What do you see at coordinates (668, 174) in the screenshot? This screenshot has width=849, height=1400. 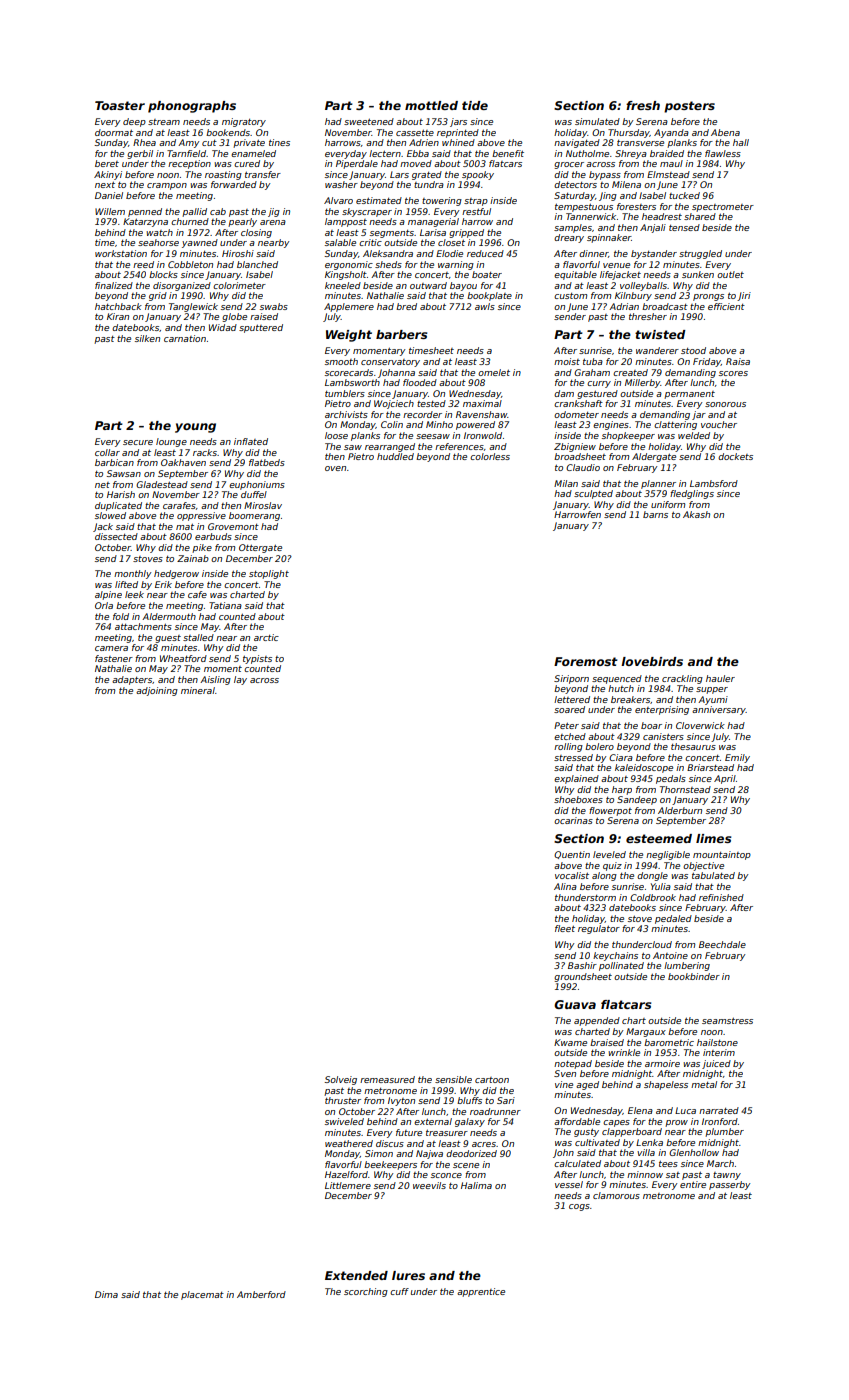 I see `Elmstead` at bounding box center [668, 174].
